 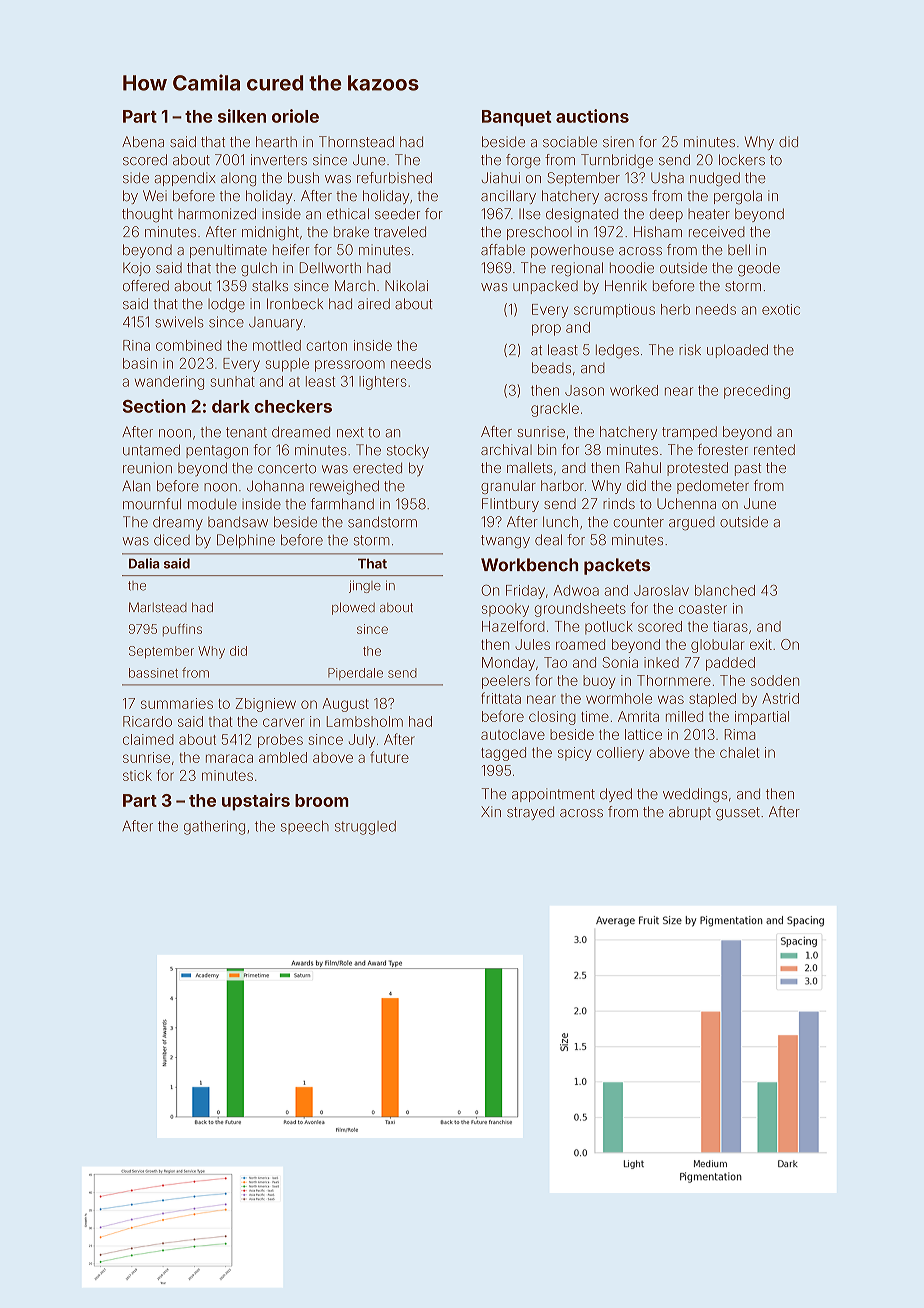 What do you see at coordinates (172, 540) in the screenshot?
I see `diced` at bounding box center [172, 540].
